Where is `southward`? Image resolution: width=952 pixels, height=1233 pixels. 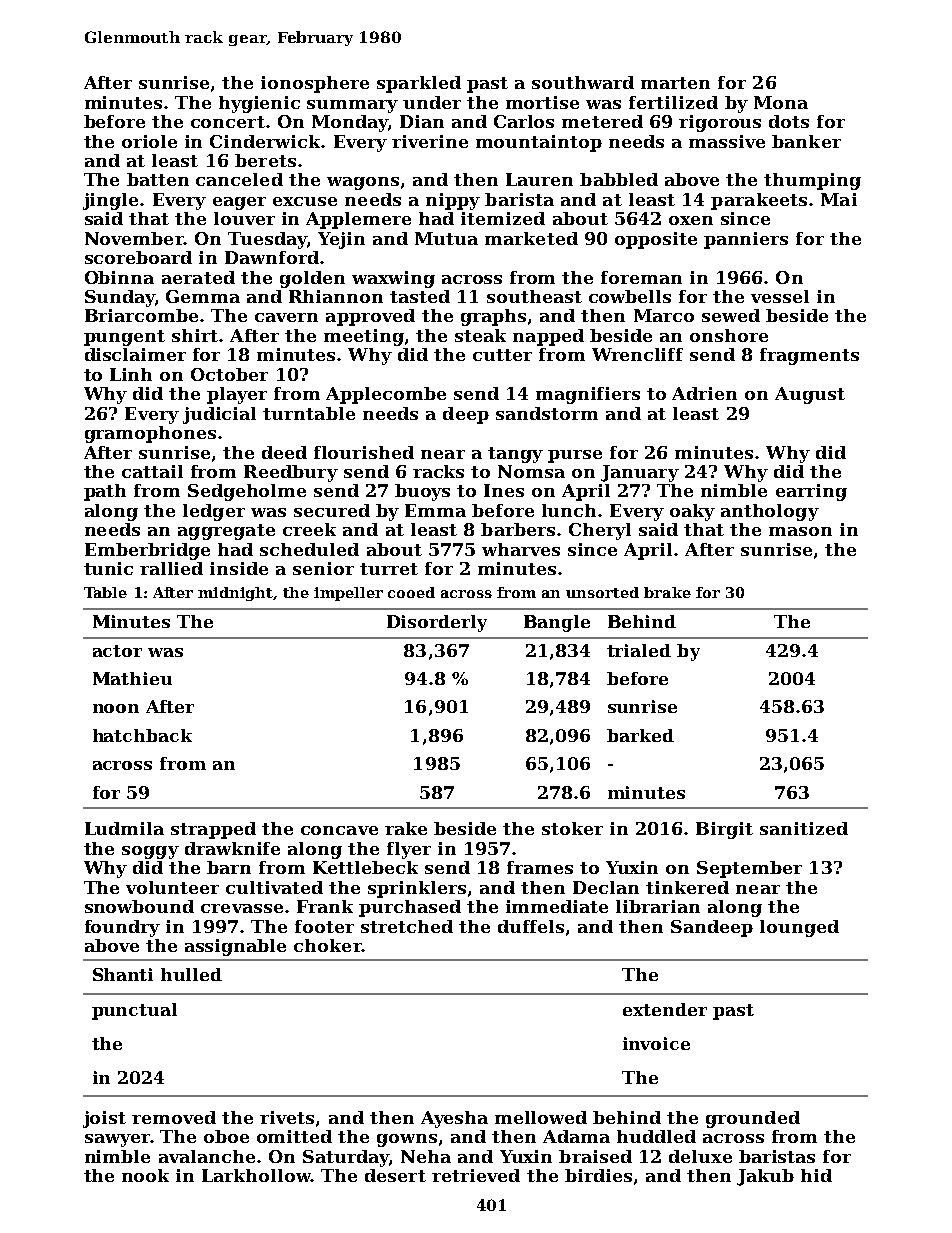 southward is located at coordinates (583, 82).
